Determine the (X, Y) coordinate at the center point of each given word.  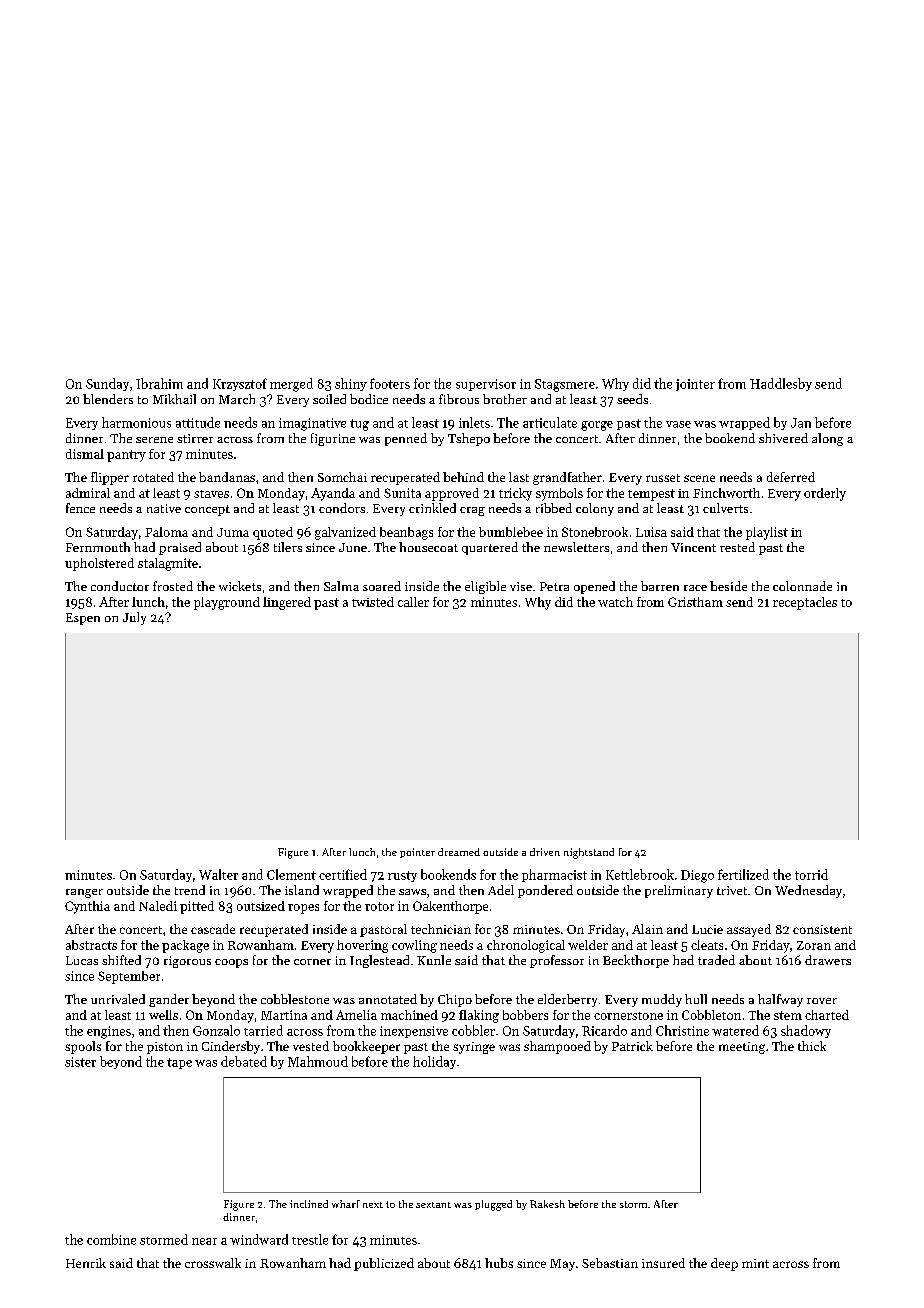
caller (413, 602)
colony (595, 509)
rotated (153, 477)
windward (259, 1239)
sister (80, 1062)
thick (812, 1046)
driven (545, 852)
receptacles (805, 603)
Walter (218, 874)
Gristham (695, 602)
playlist (767, 533)
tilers (288, 547)
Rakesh (547, 1204)
